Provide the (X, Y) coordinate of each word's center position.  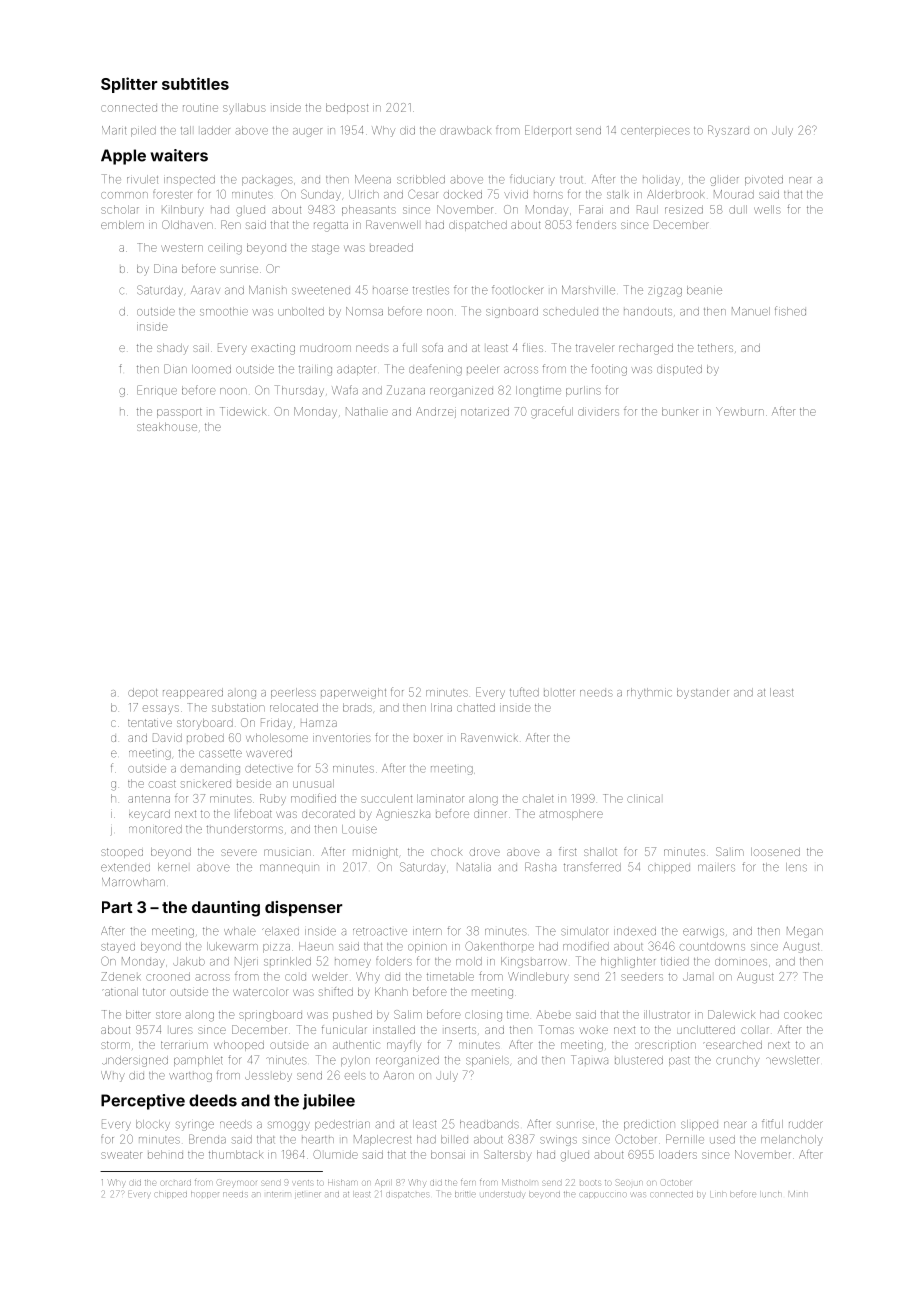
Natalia (474, 867)
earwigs (703, 933)
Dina (165, 268)
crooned (168, 976)
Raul (647, 209)
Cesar (423, 194)
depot (143, 693)
